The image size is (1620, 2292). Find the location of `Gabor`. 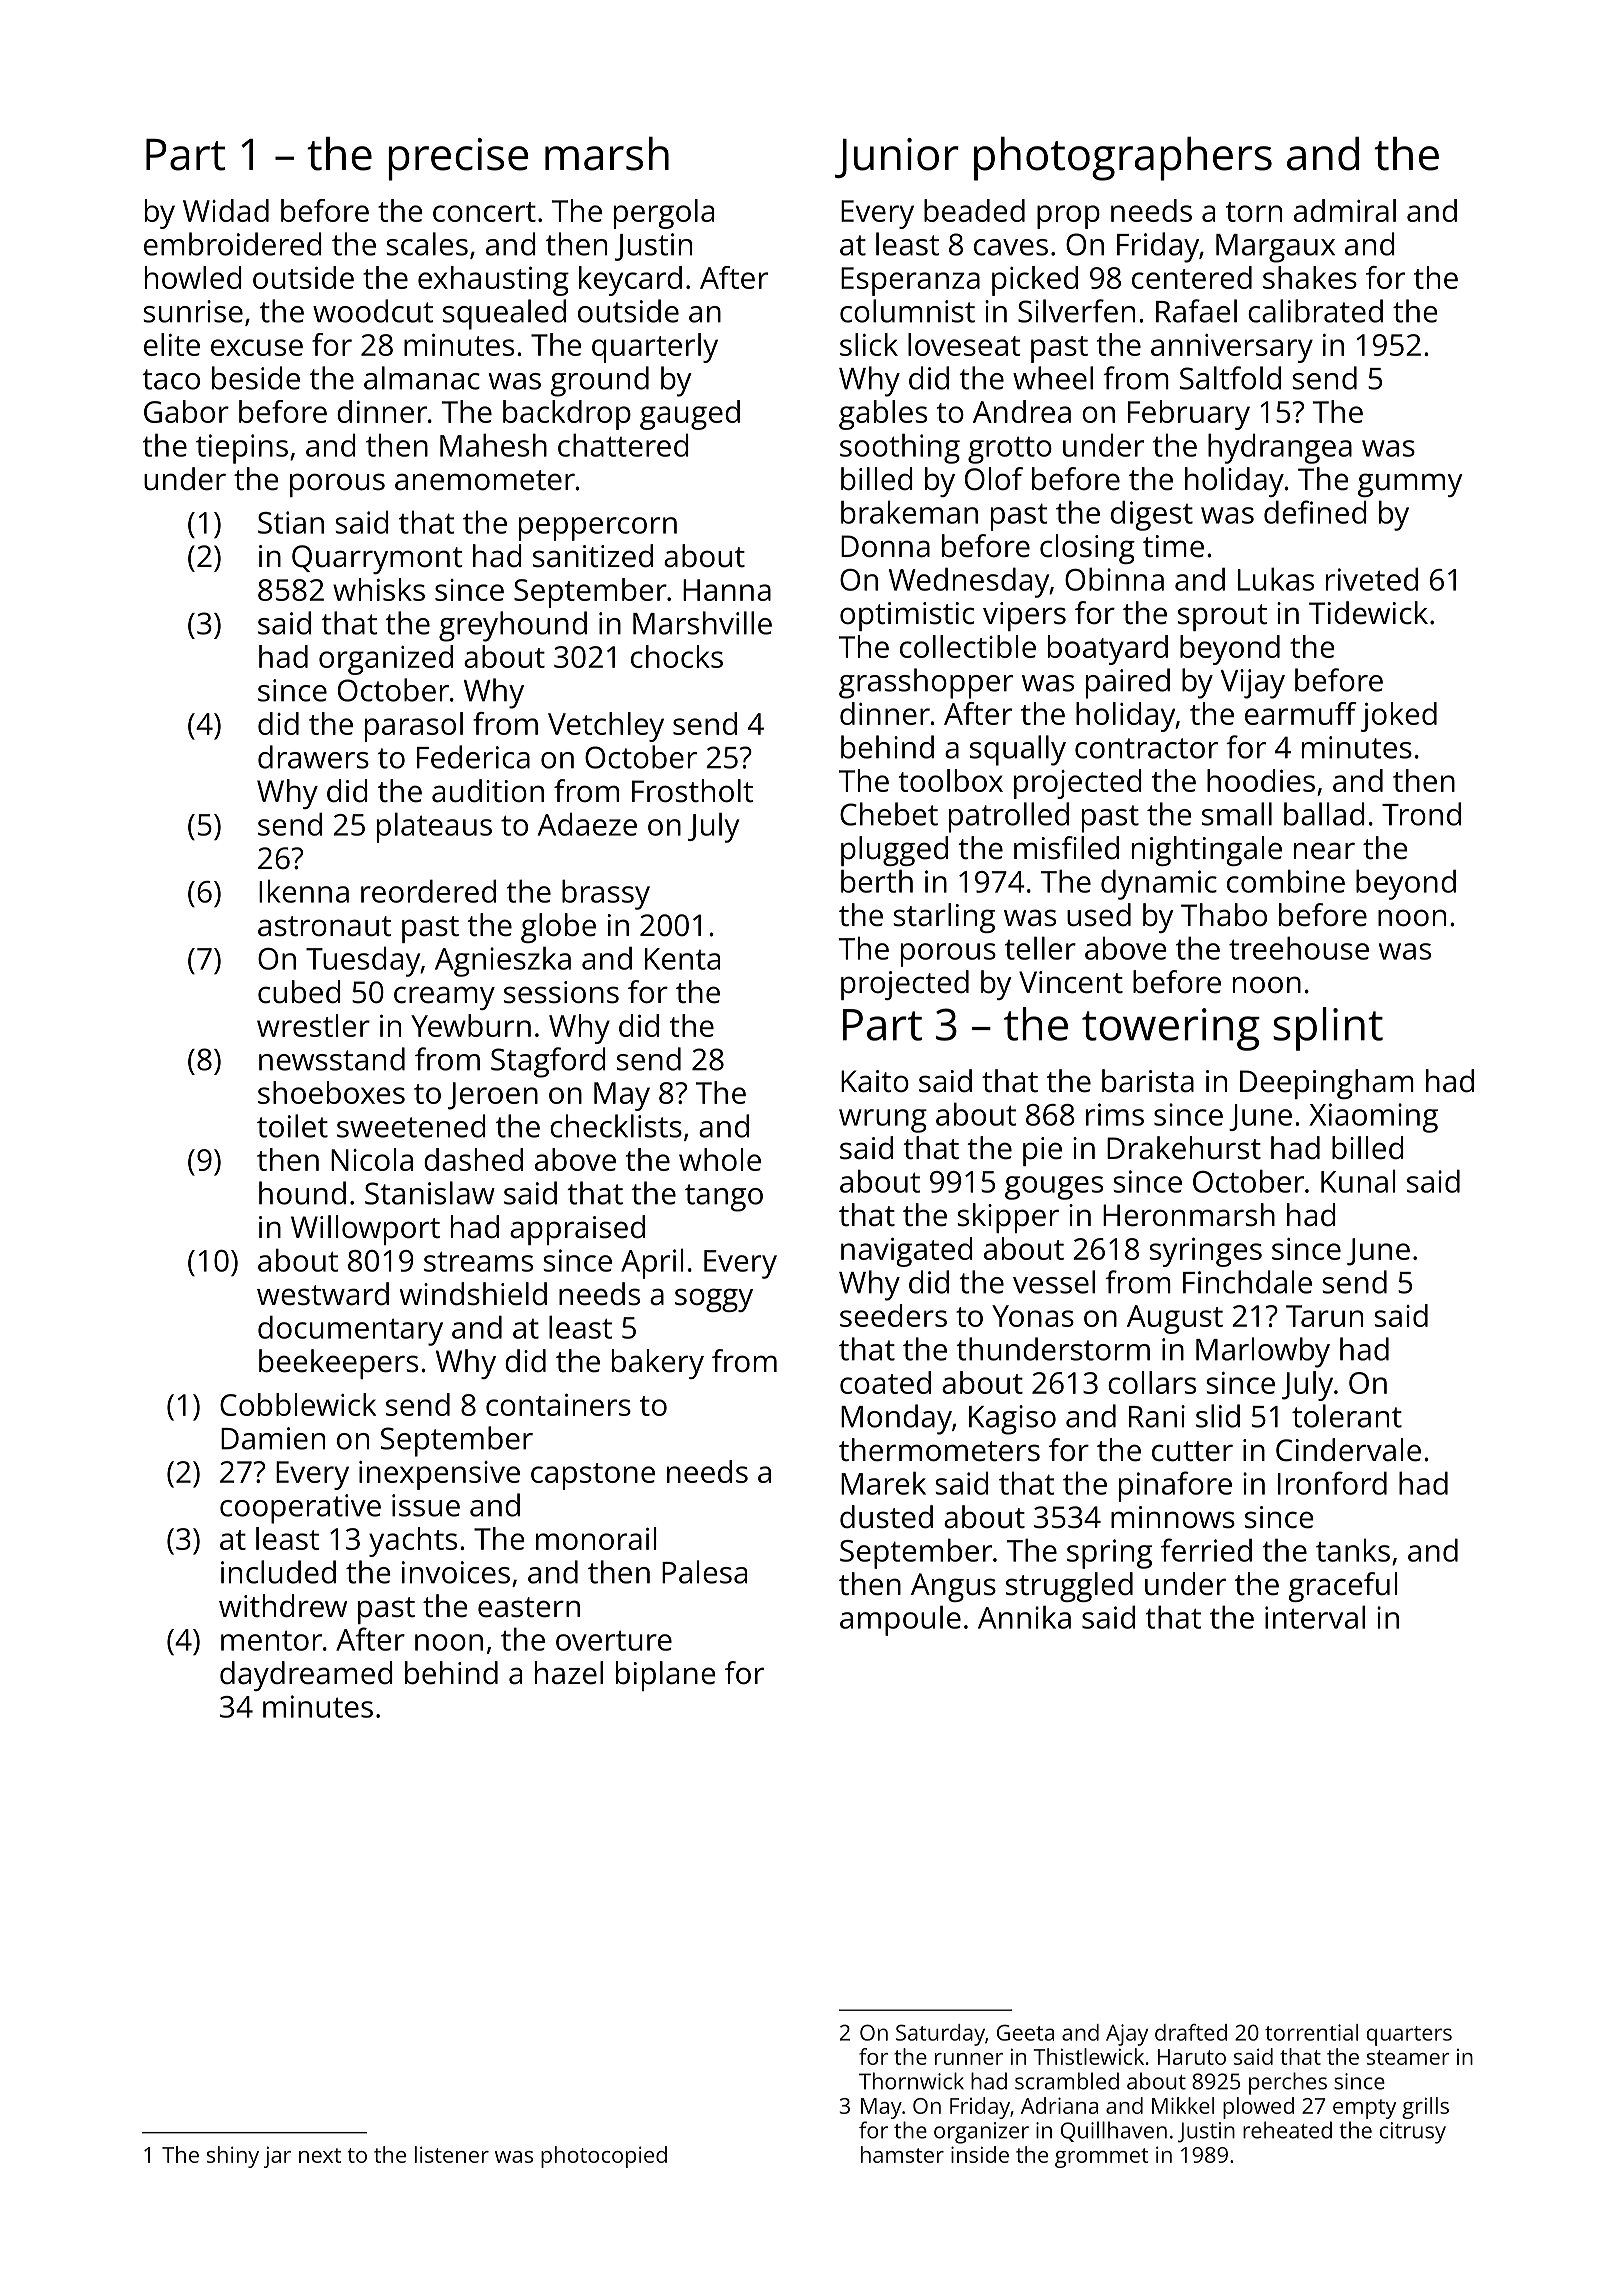

Gabor is located at coordinates (186, 411).
